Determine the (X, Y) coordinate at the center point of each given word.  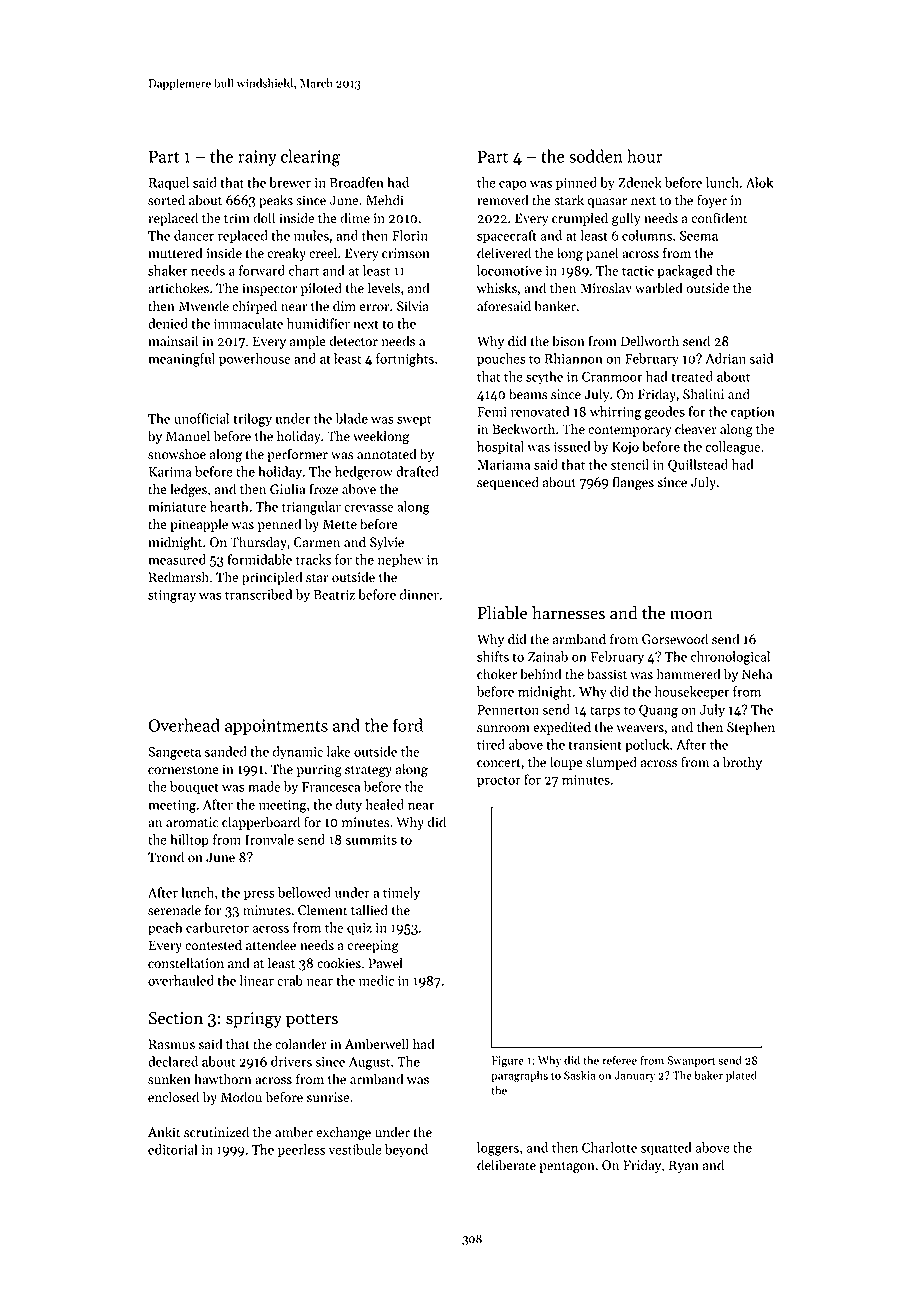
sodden (596, 156)
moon (691, 615)
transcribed (258, 594)
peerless (301, 1151)
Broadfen (357, 182)
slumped (611, 763)
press (259, 896)
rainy (257, 158)
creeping (373, 947)
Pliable (502, 613)
